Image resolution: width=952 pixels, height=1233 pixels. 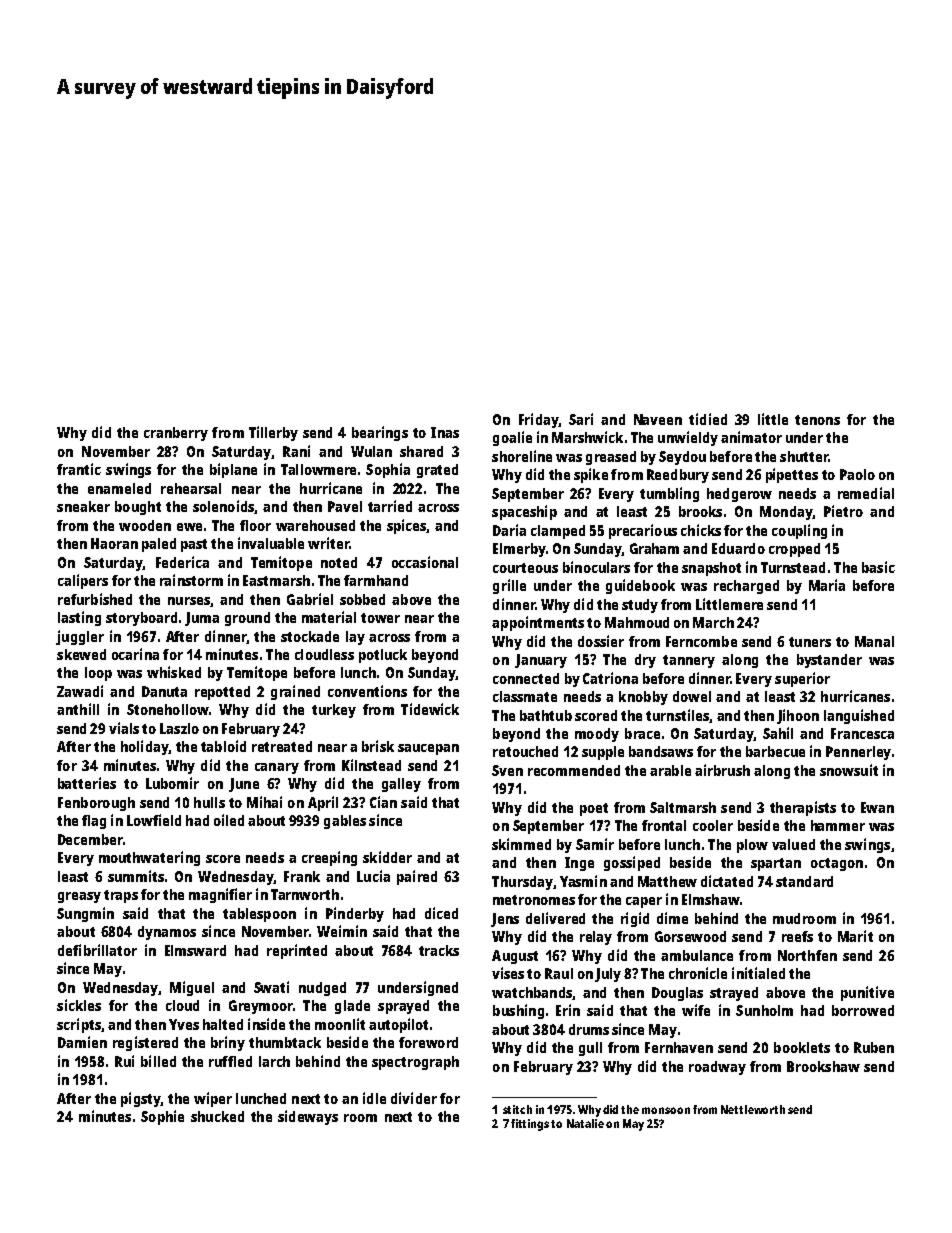 What do you see at coordinates (445, 432) in the screenshot?
I see `Inas` at bounding box center [445, 432].
